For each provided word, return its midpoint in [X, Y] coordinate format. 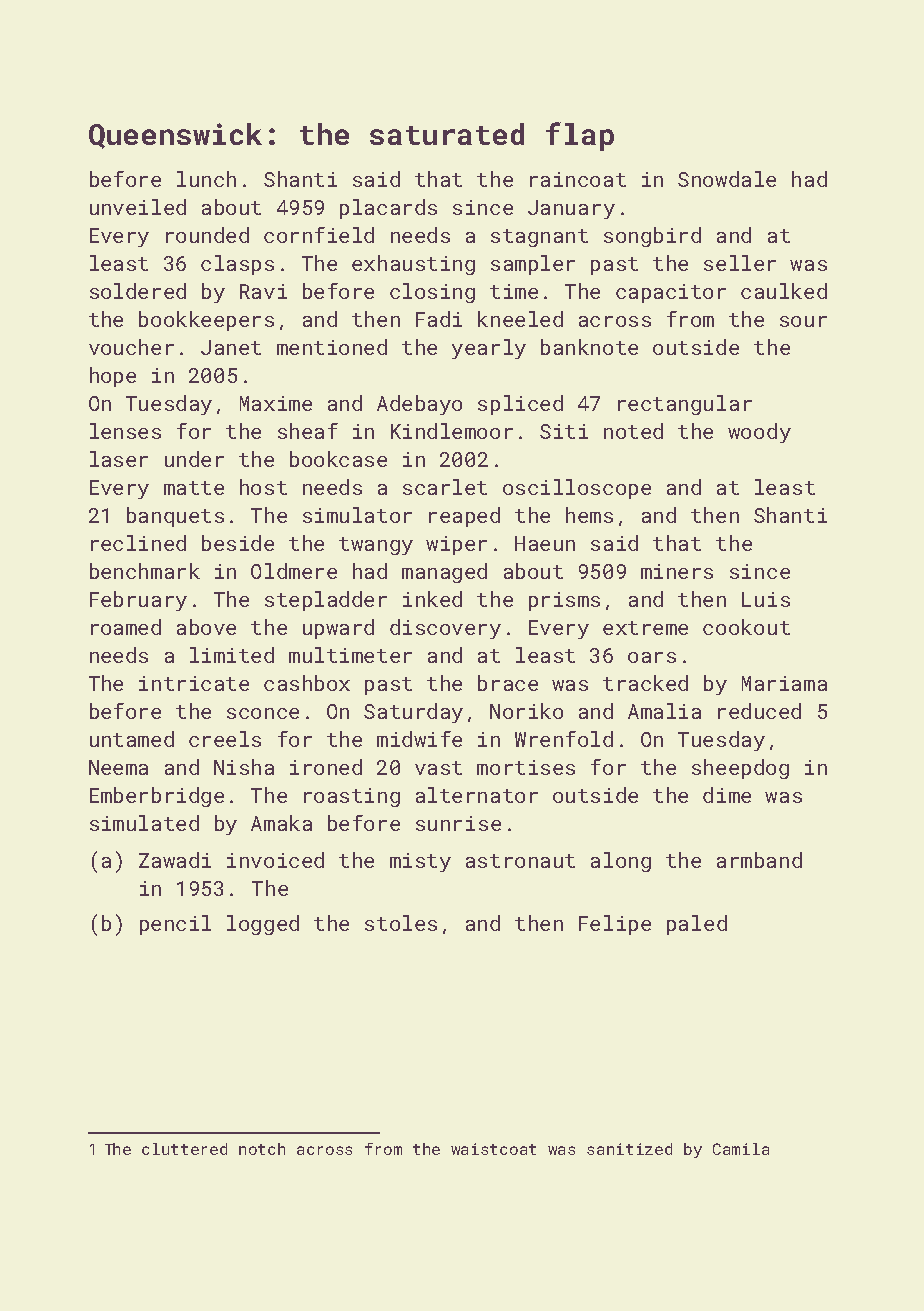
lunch [206, 179]
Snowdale [727, 179]
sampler [533, 265]
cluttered [184, 1149]
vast [438, 768]
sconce [263, 713]
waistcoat [493, 1149]
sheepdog [740, 769]
